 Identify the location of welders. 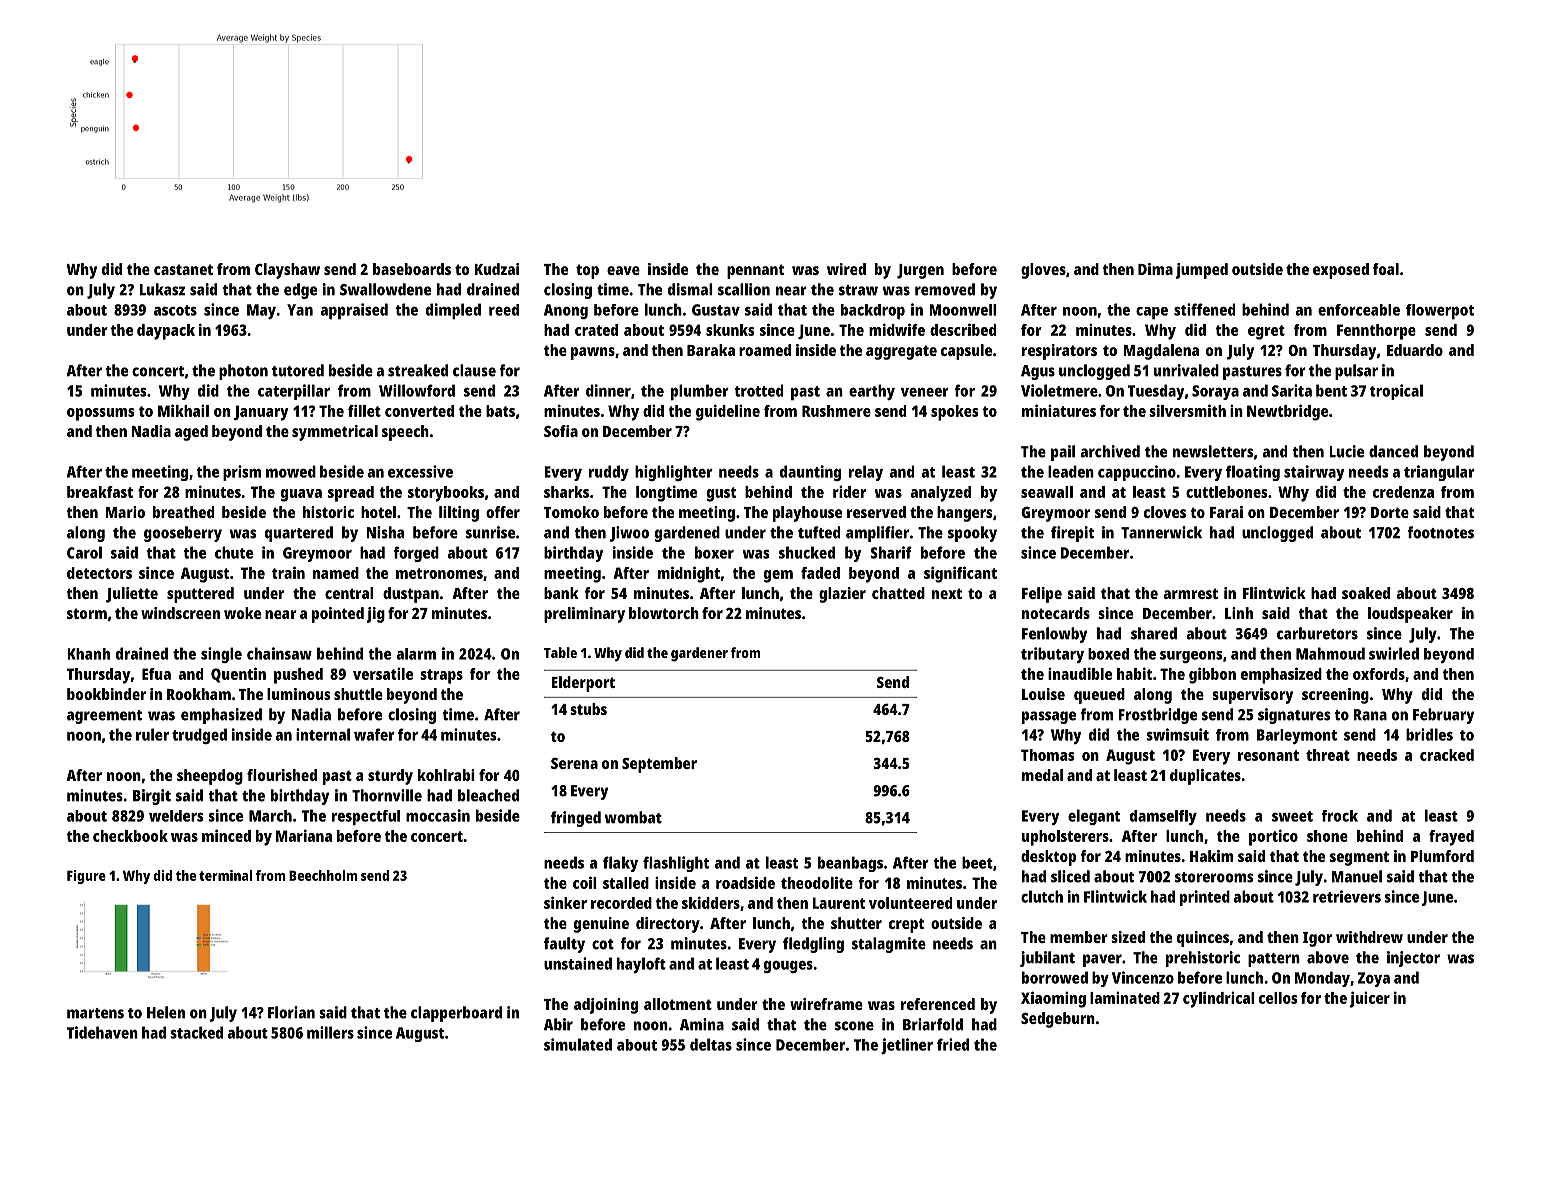
(176, 816).
